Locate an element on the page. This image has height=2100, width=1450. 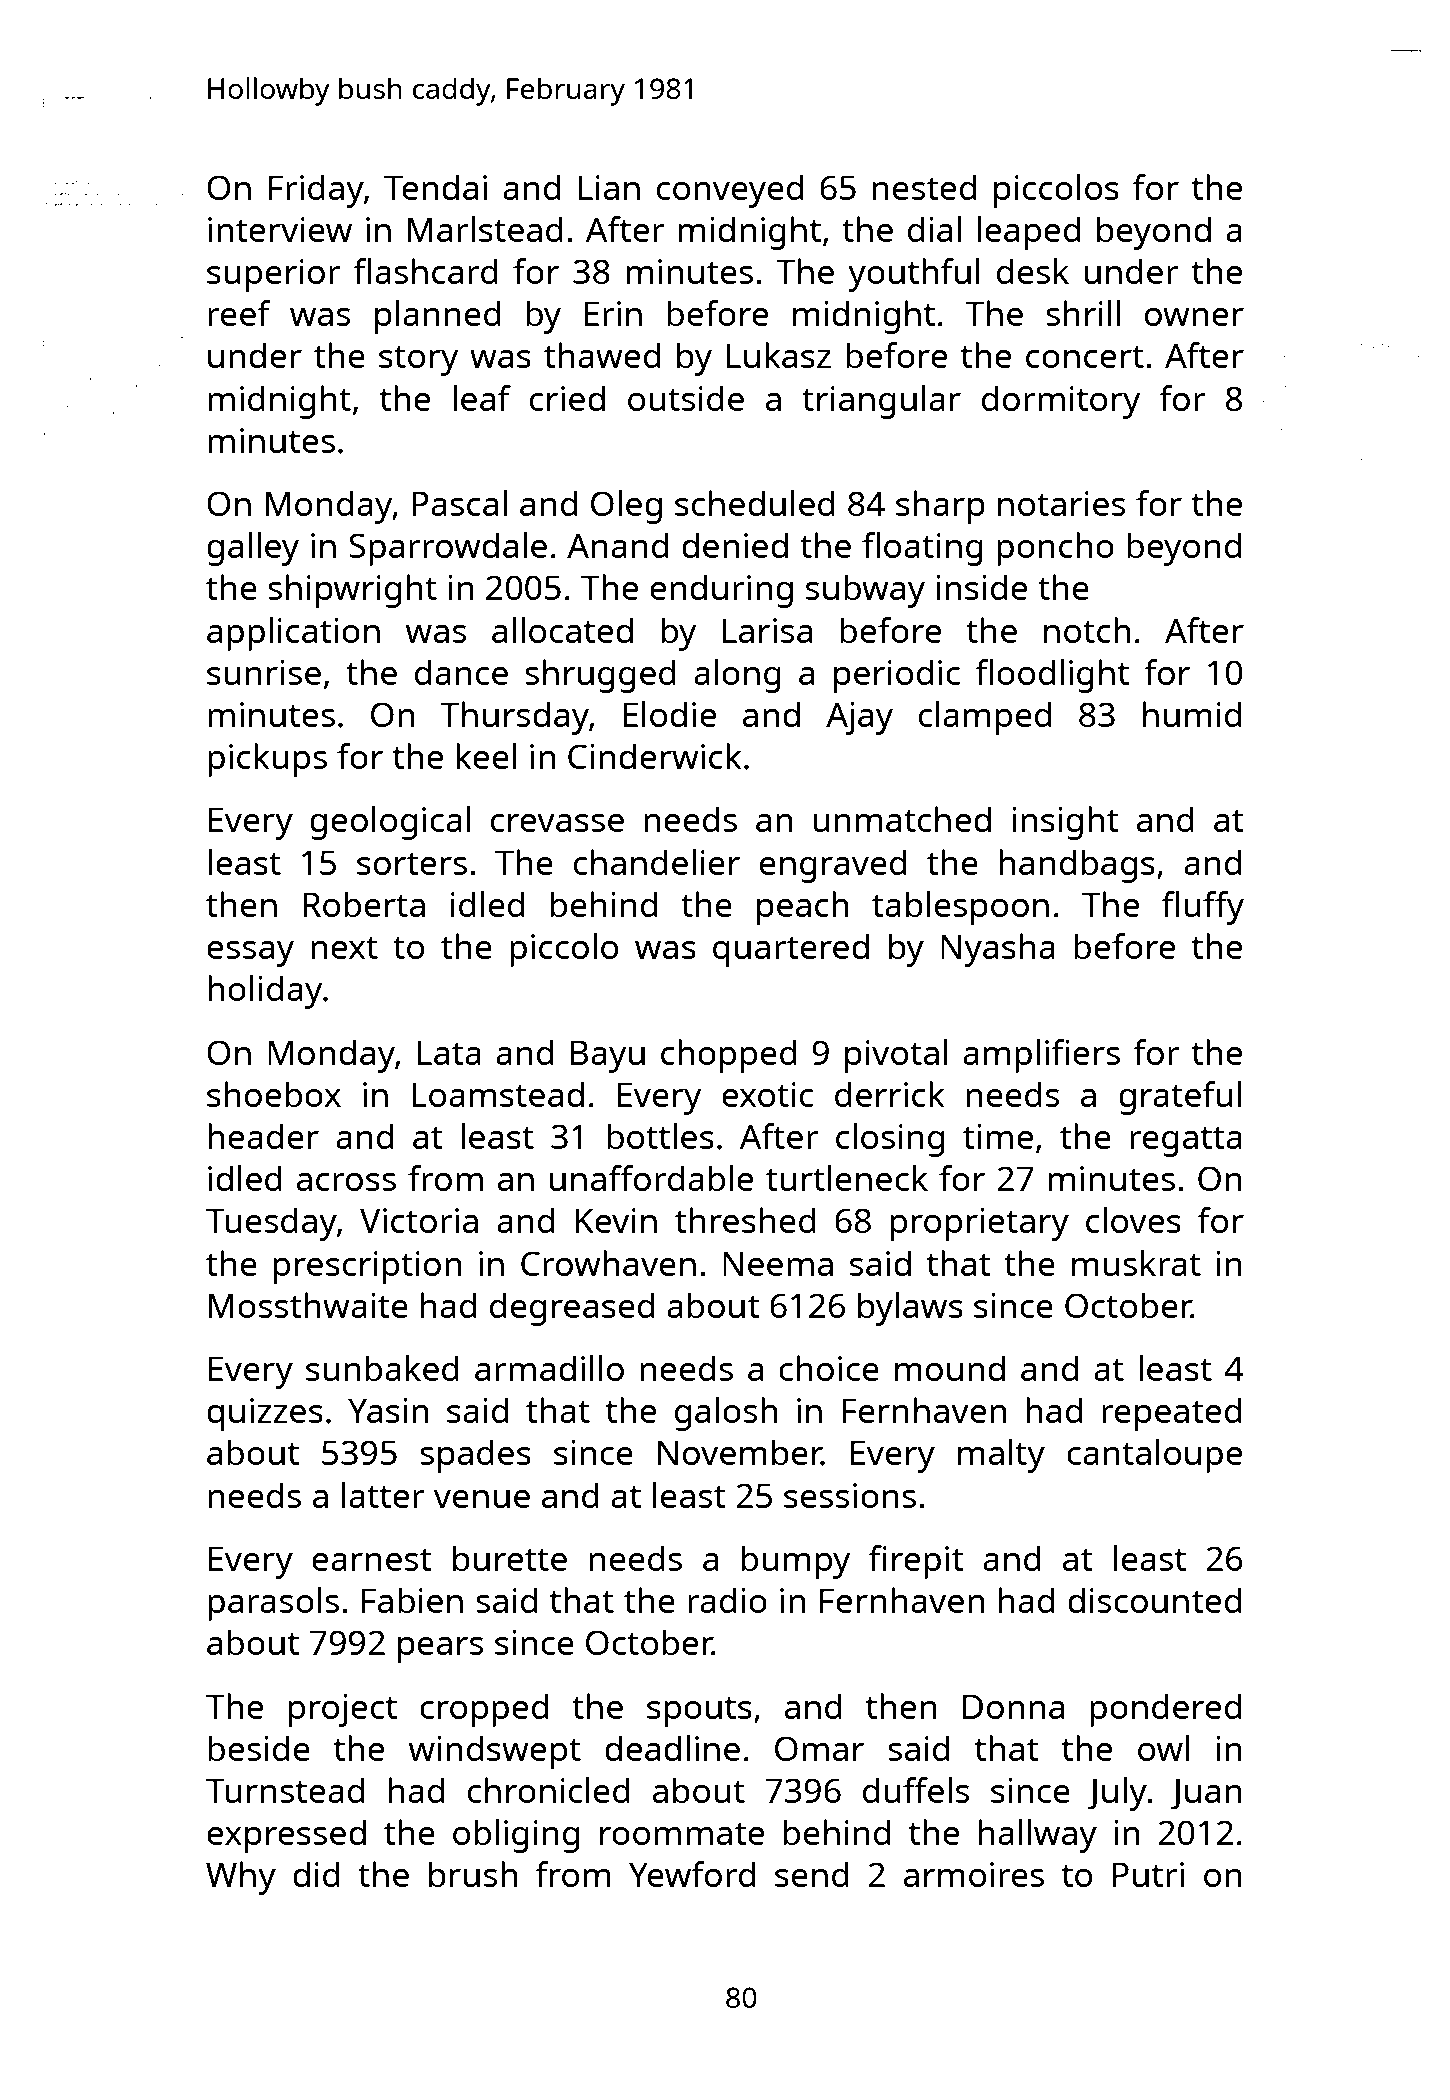
Putri is located at coordinates (1148, 1874).
